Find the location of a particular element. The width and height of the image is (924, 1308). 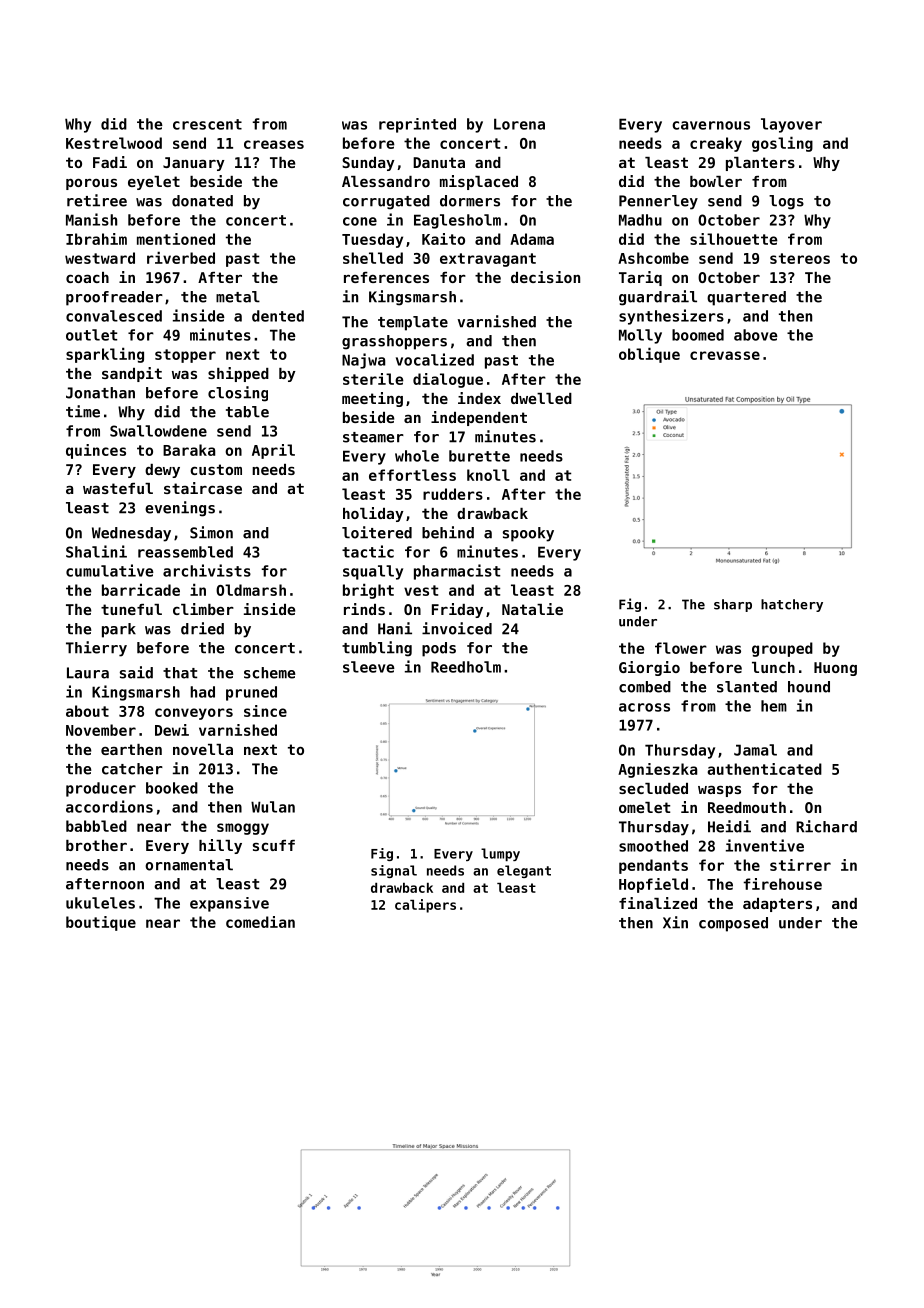

dwelled is located at coordinates (541, 398).
